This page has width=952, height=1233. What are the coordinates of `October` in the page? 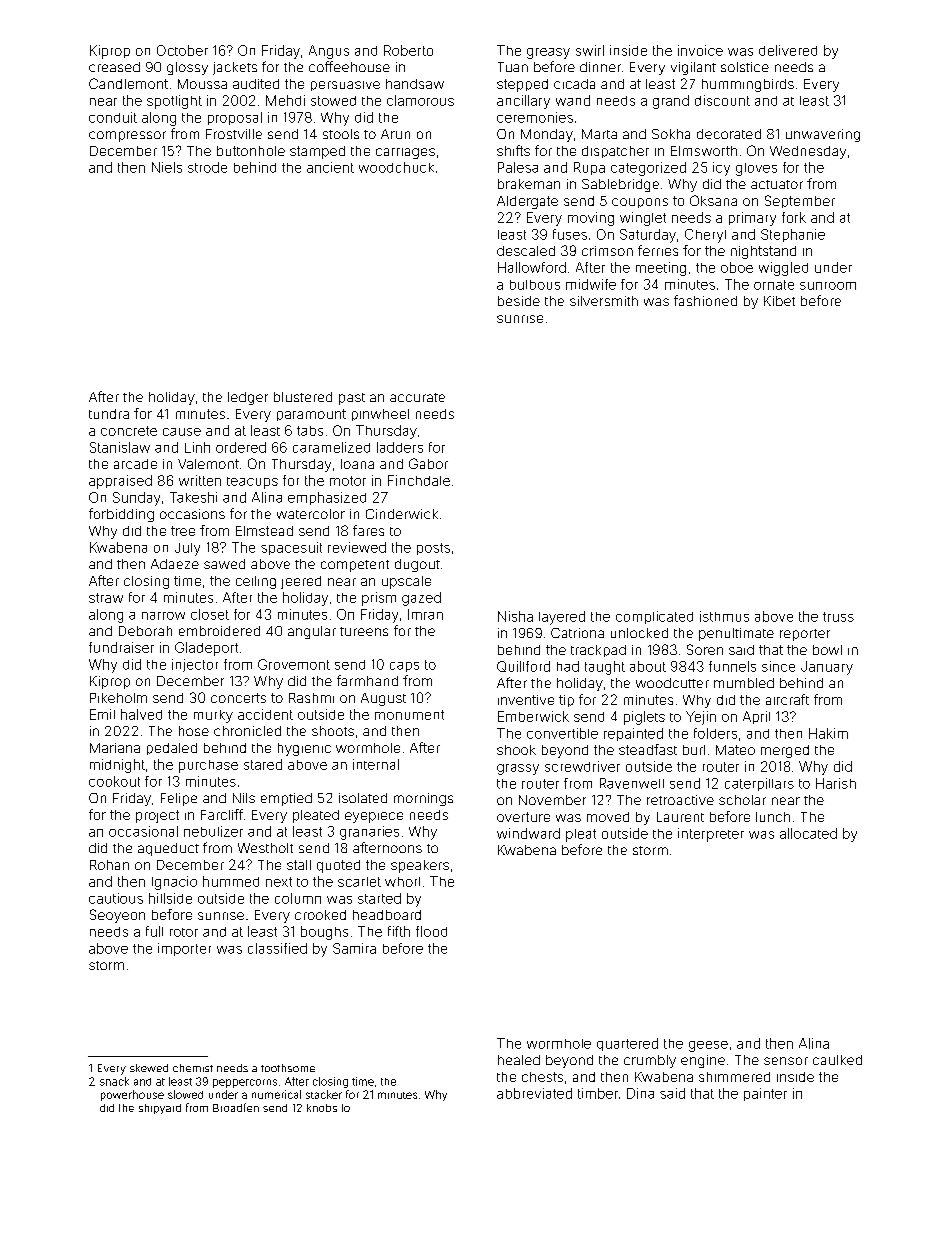 It's located at (182, 50).
